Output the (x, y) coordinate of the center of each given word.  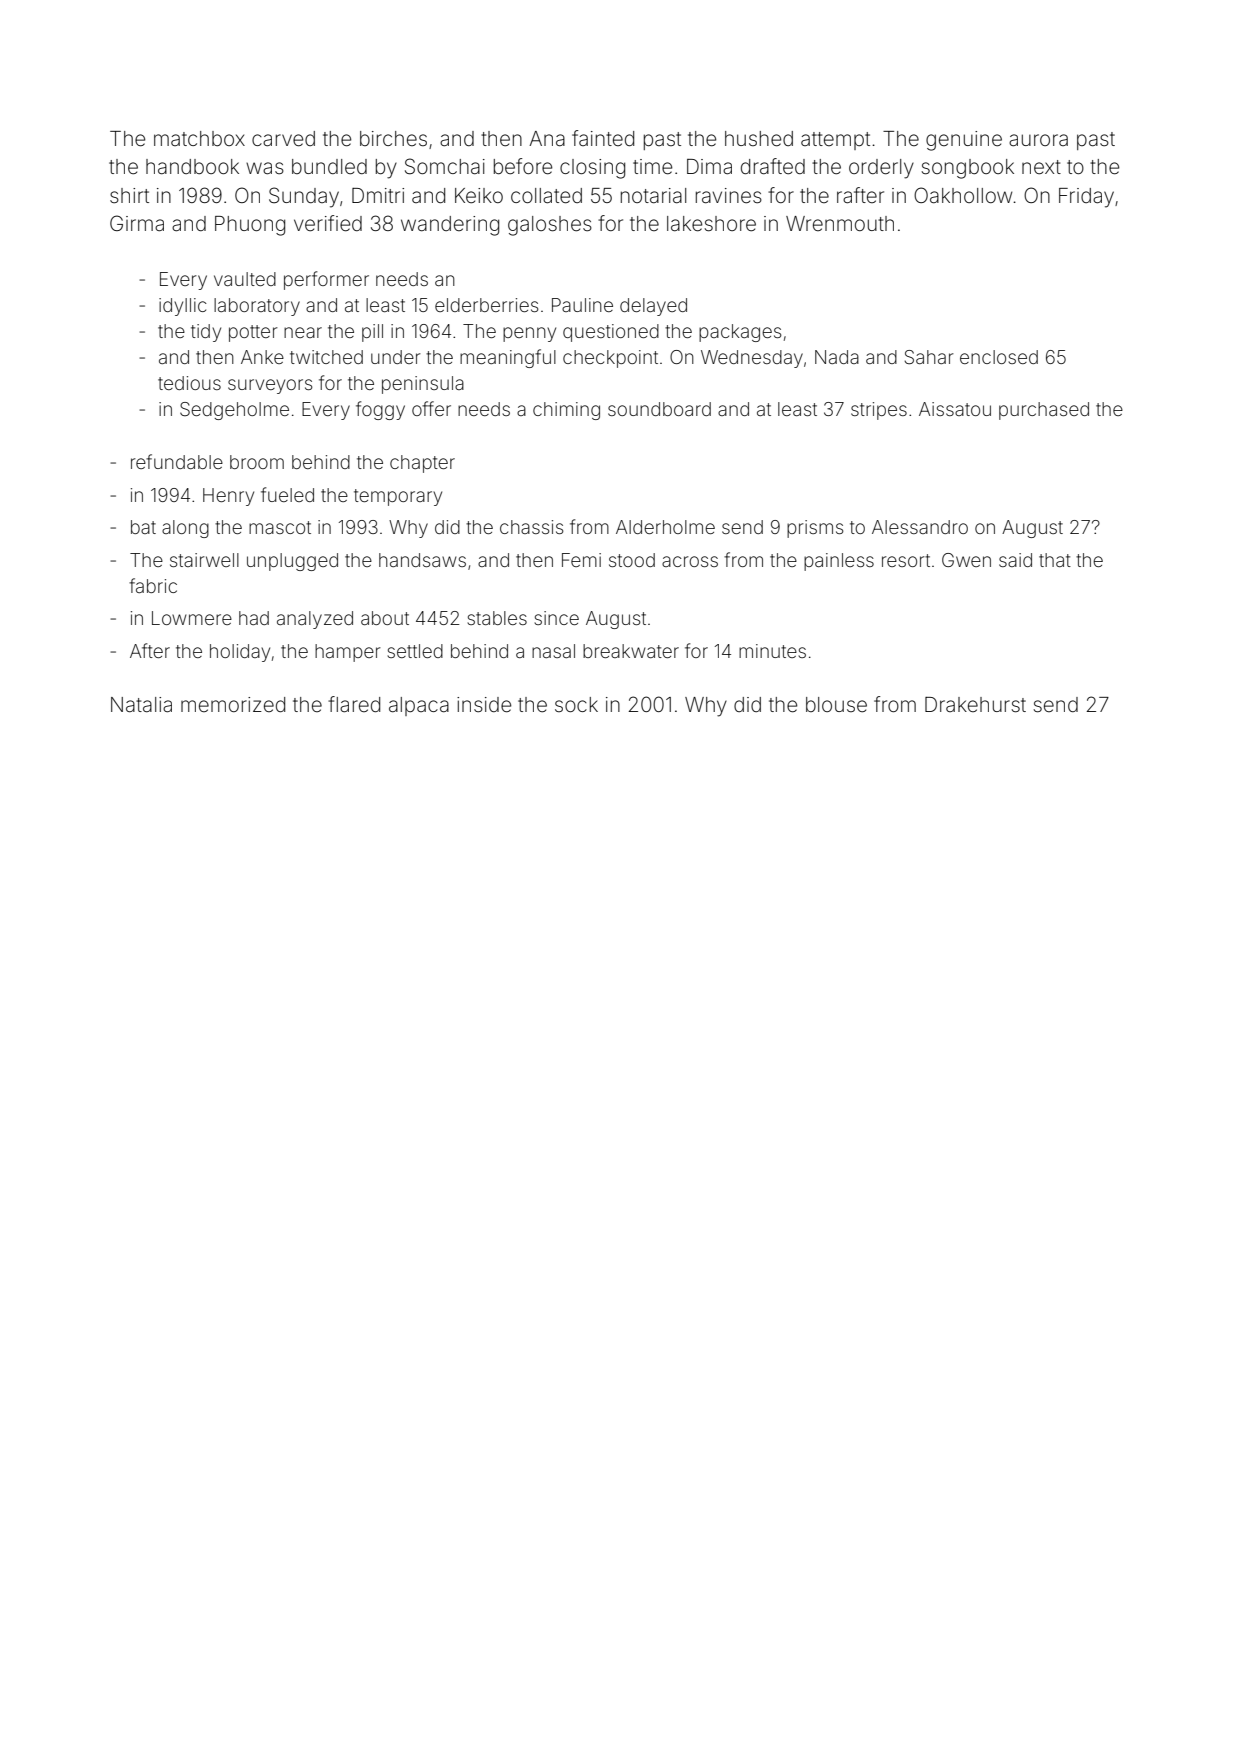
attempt (835, 141)
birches (393, 138)
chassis (532, 527)
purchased (1044, 411)
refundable (177, 461)
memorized (233, 704)
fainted (603, 138)
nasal (553, 651)
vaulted (245, 279)
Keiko (479, 195)
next (1041, 167)
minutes (772, 651)
